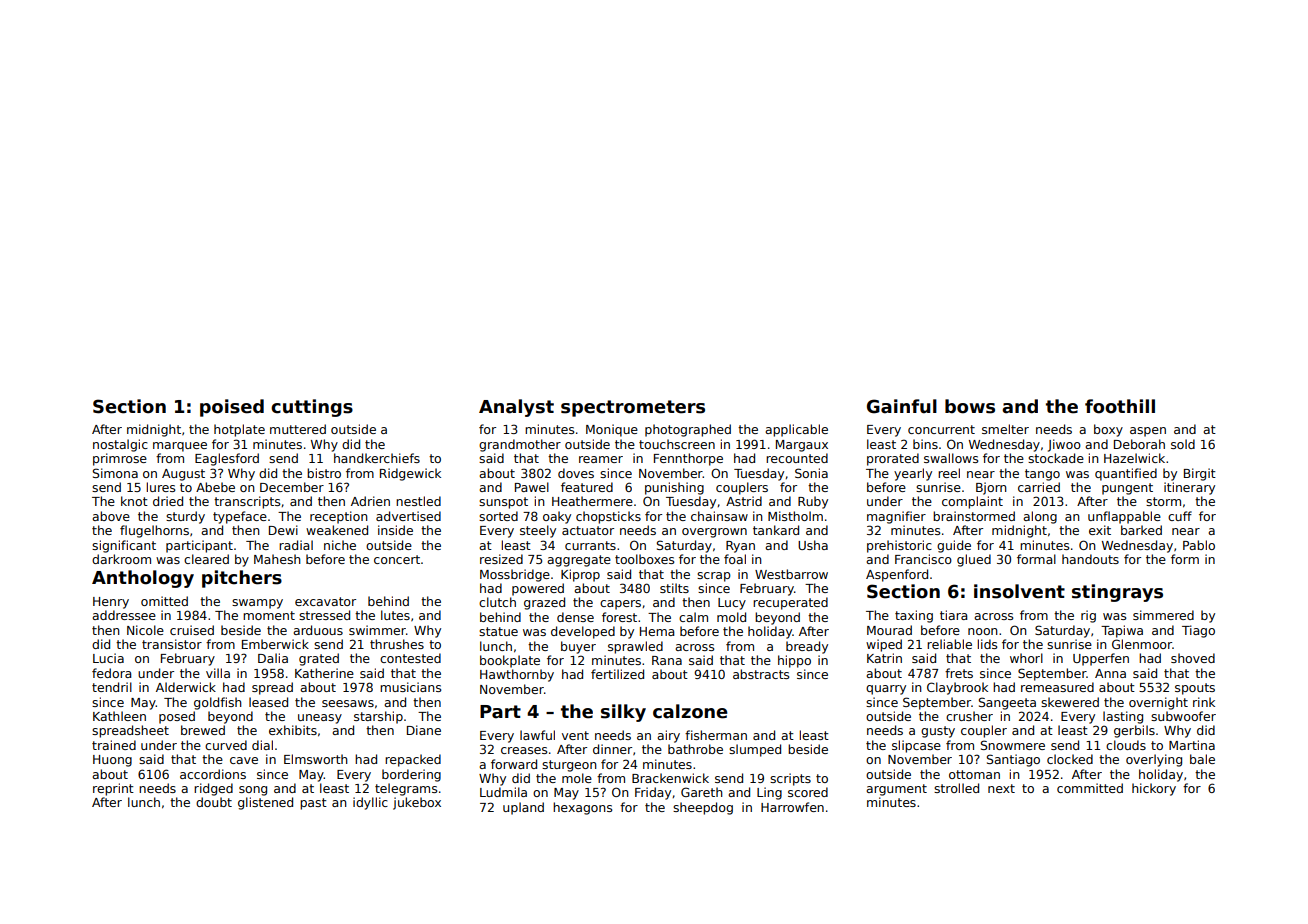 This screenshot has height=924, width=1308. Describe the element at coordinates (214, 802) in the screenshot. I see `doubt` at that location.
